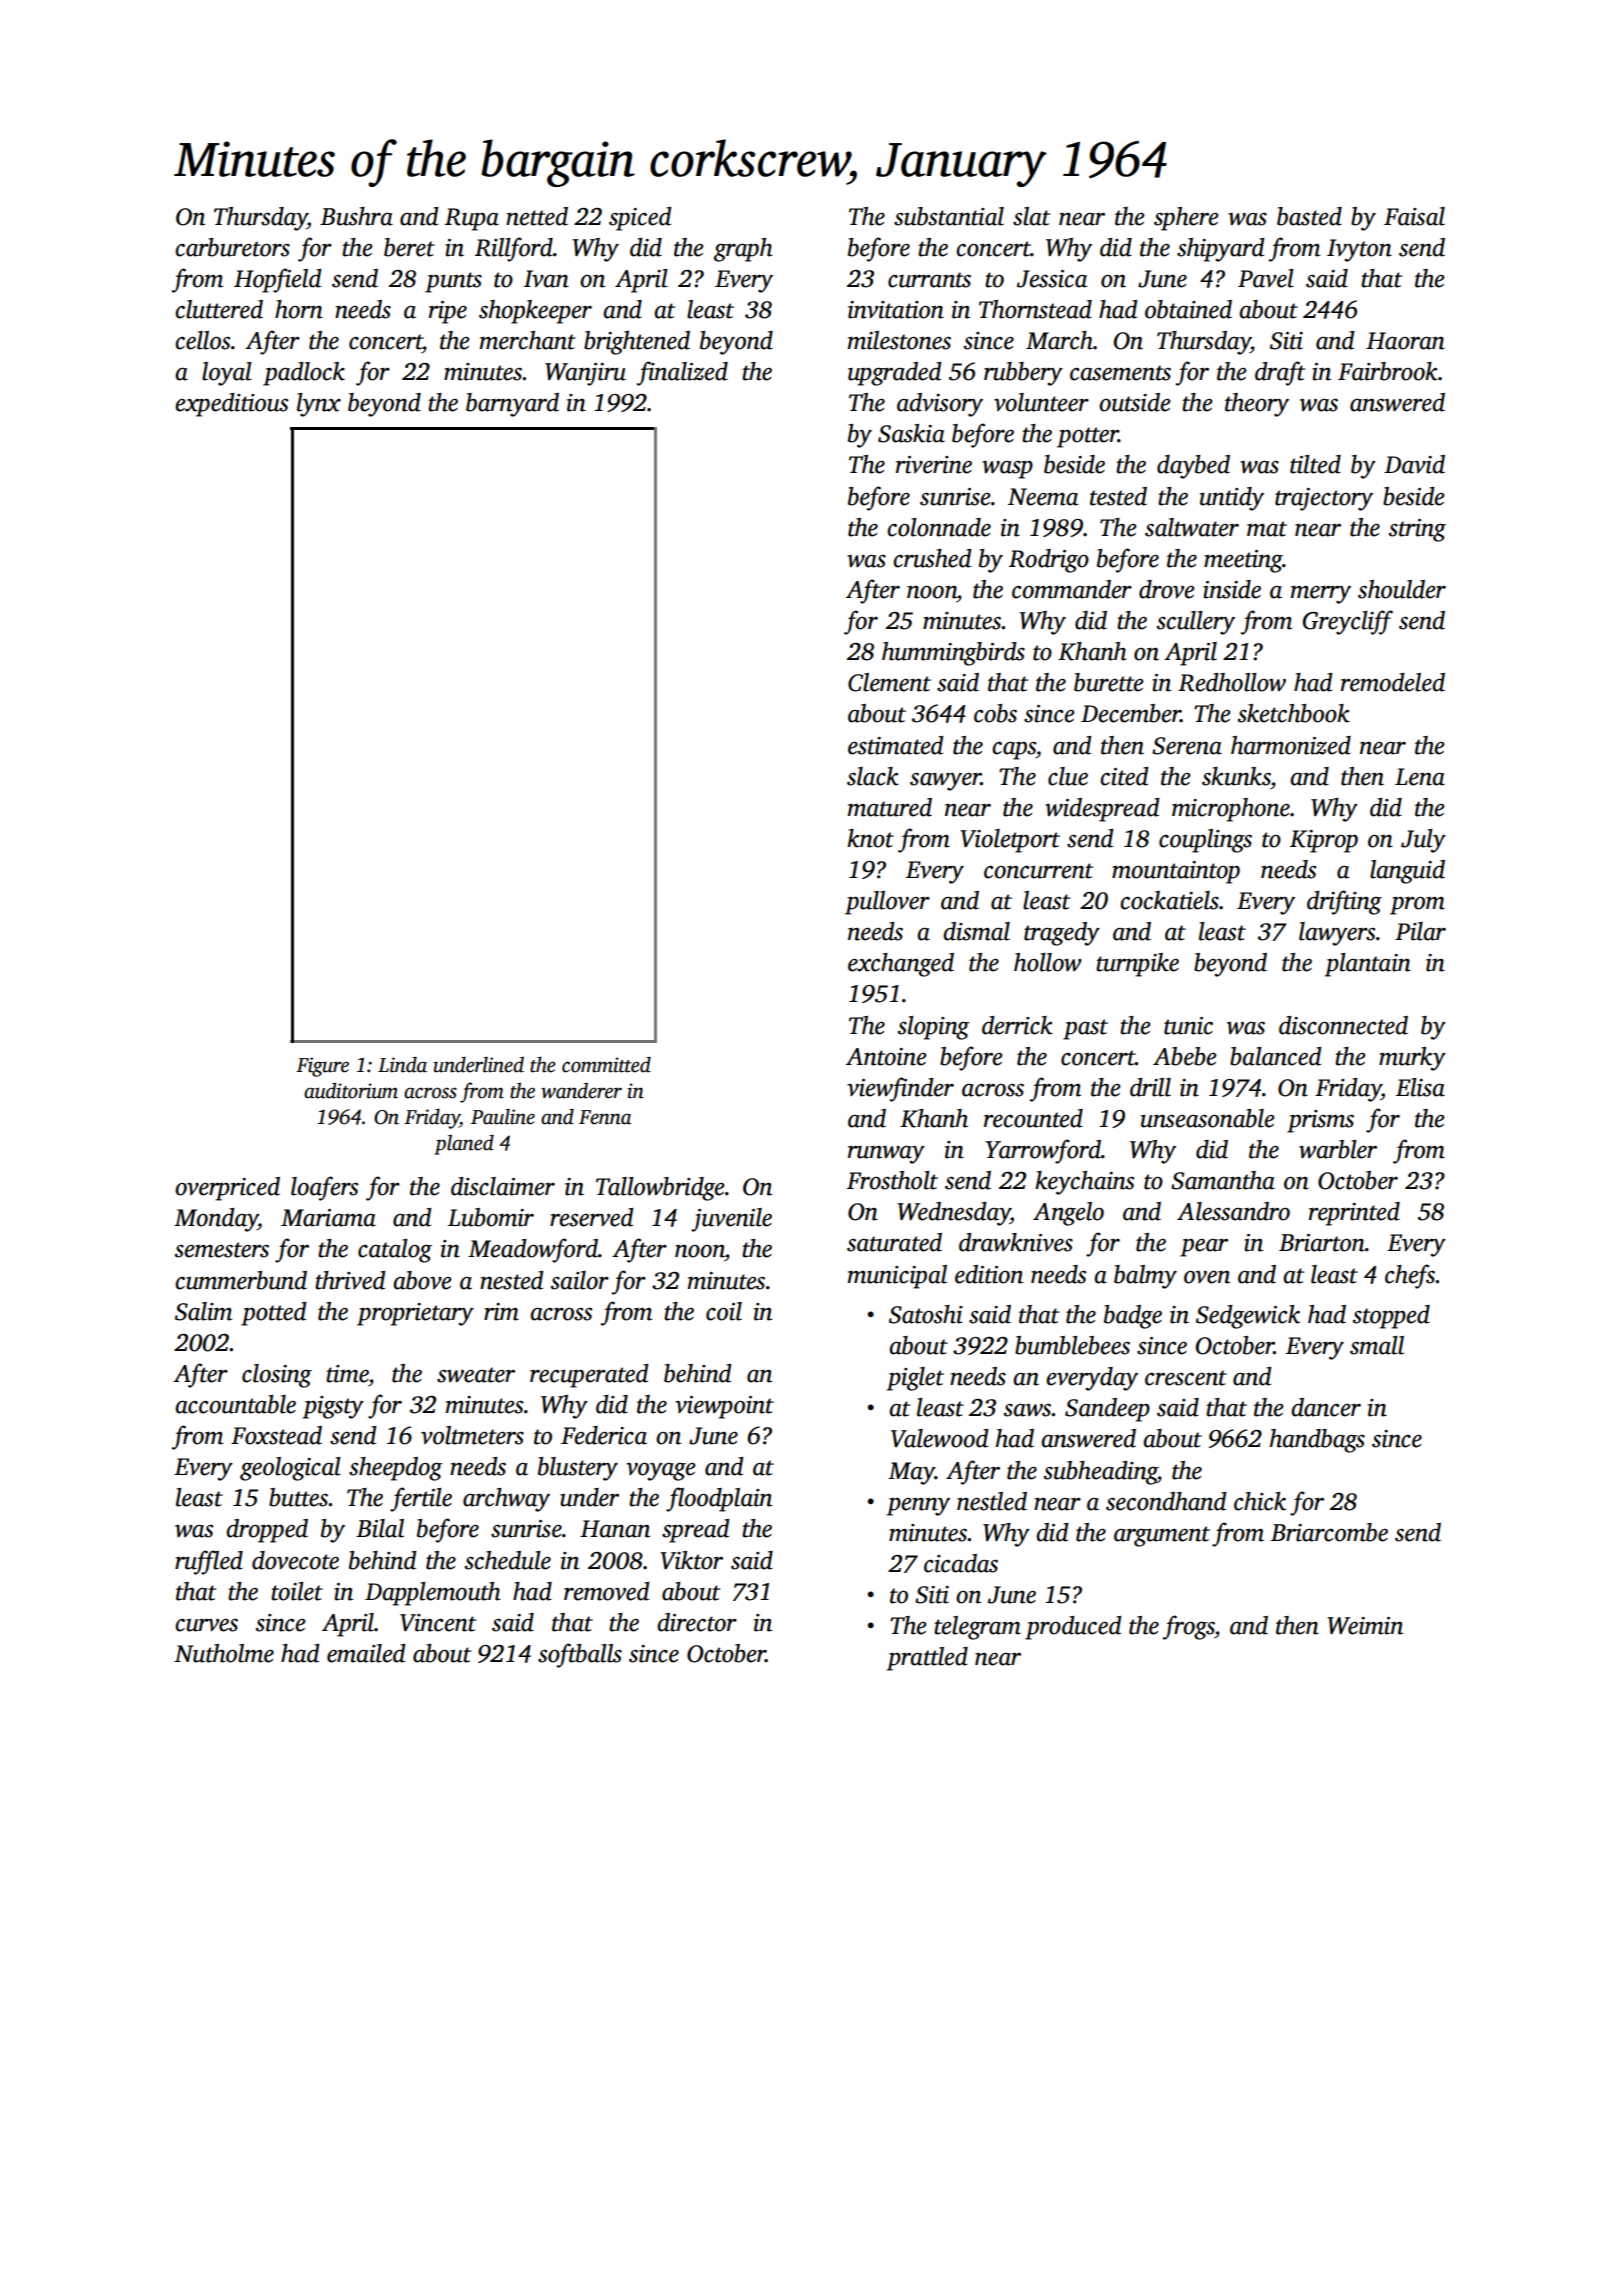 Image resolution: width=1620 pixels, height=2292 pixels. I want to click on Saskia, so click(911, 433).
